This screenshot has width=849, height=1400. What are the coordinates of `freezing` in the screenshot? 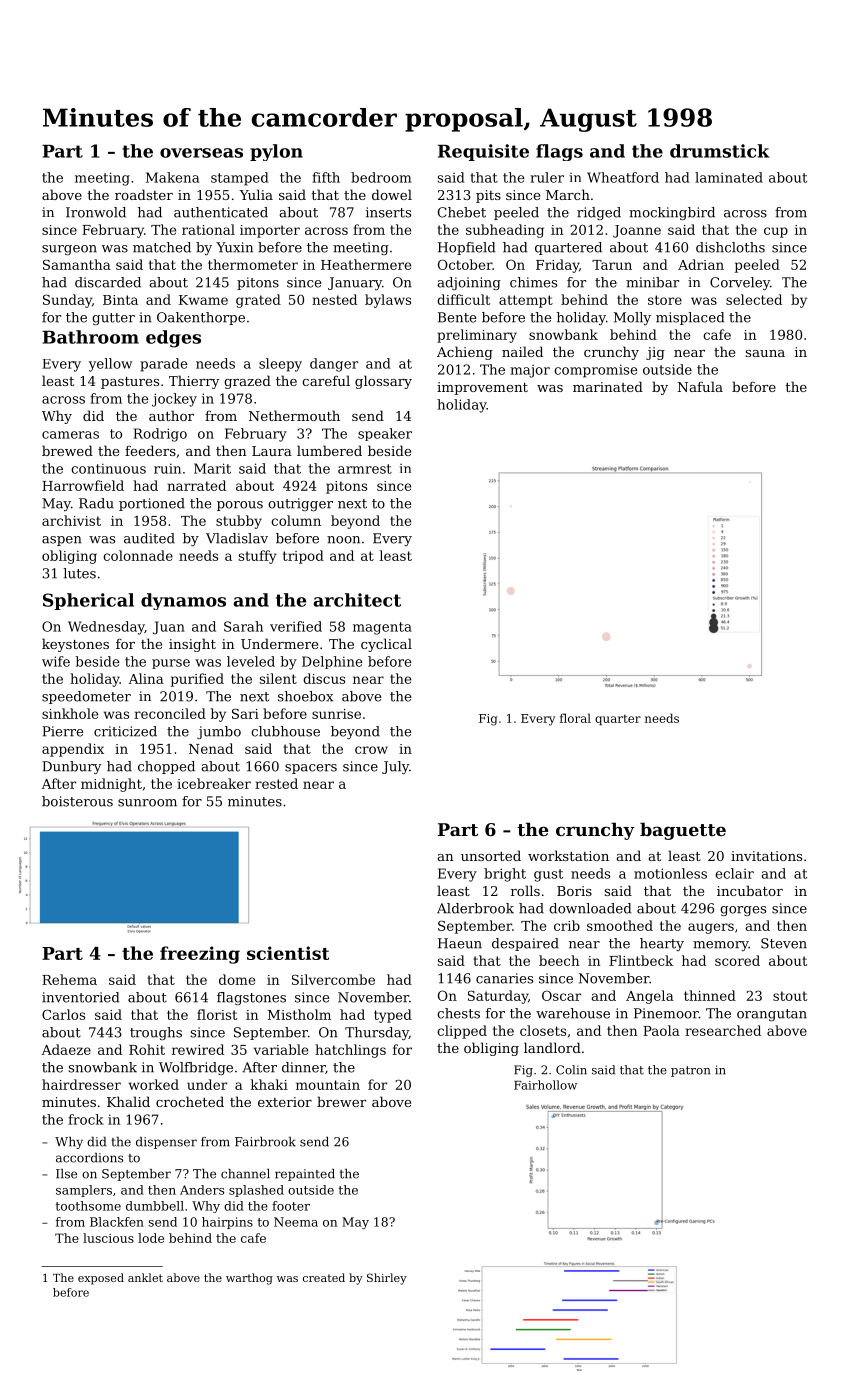 It's located at (200, 955).
